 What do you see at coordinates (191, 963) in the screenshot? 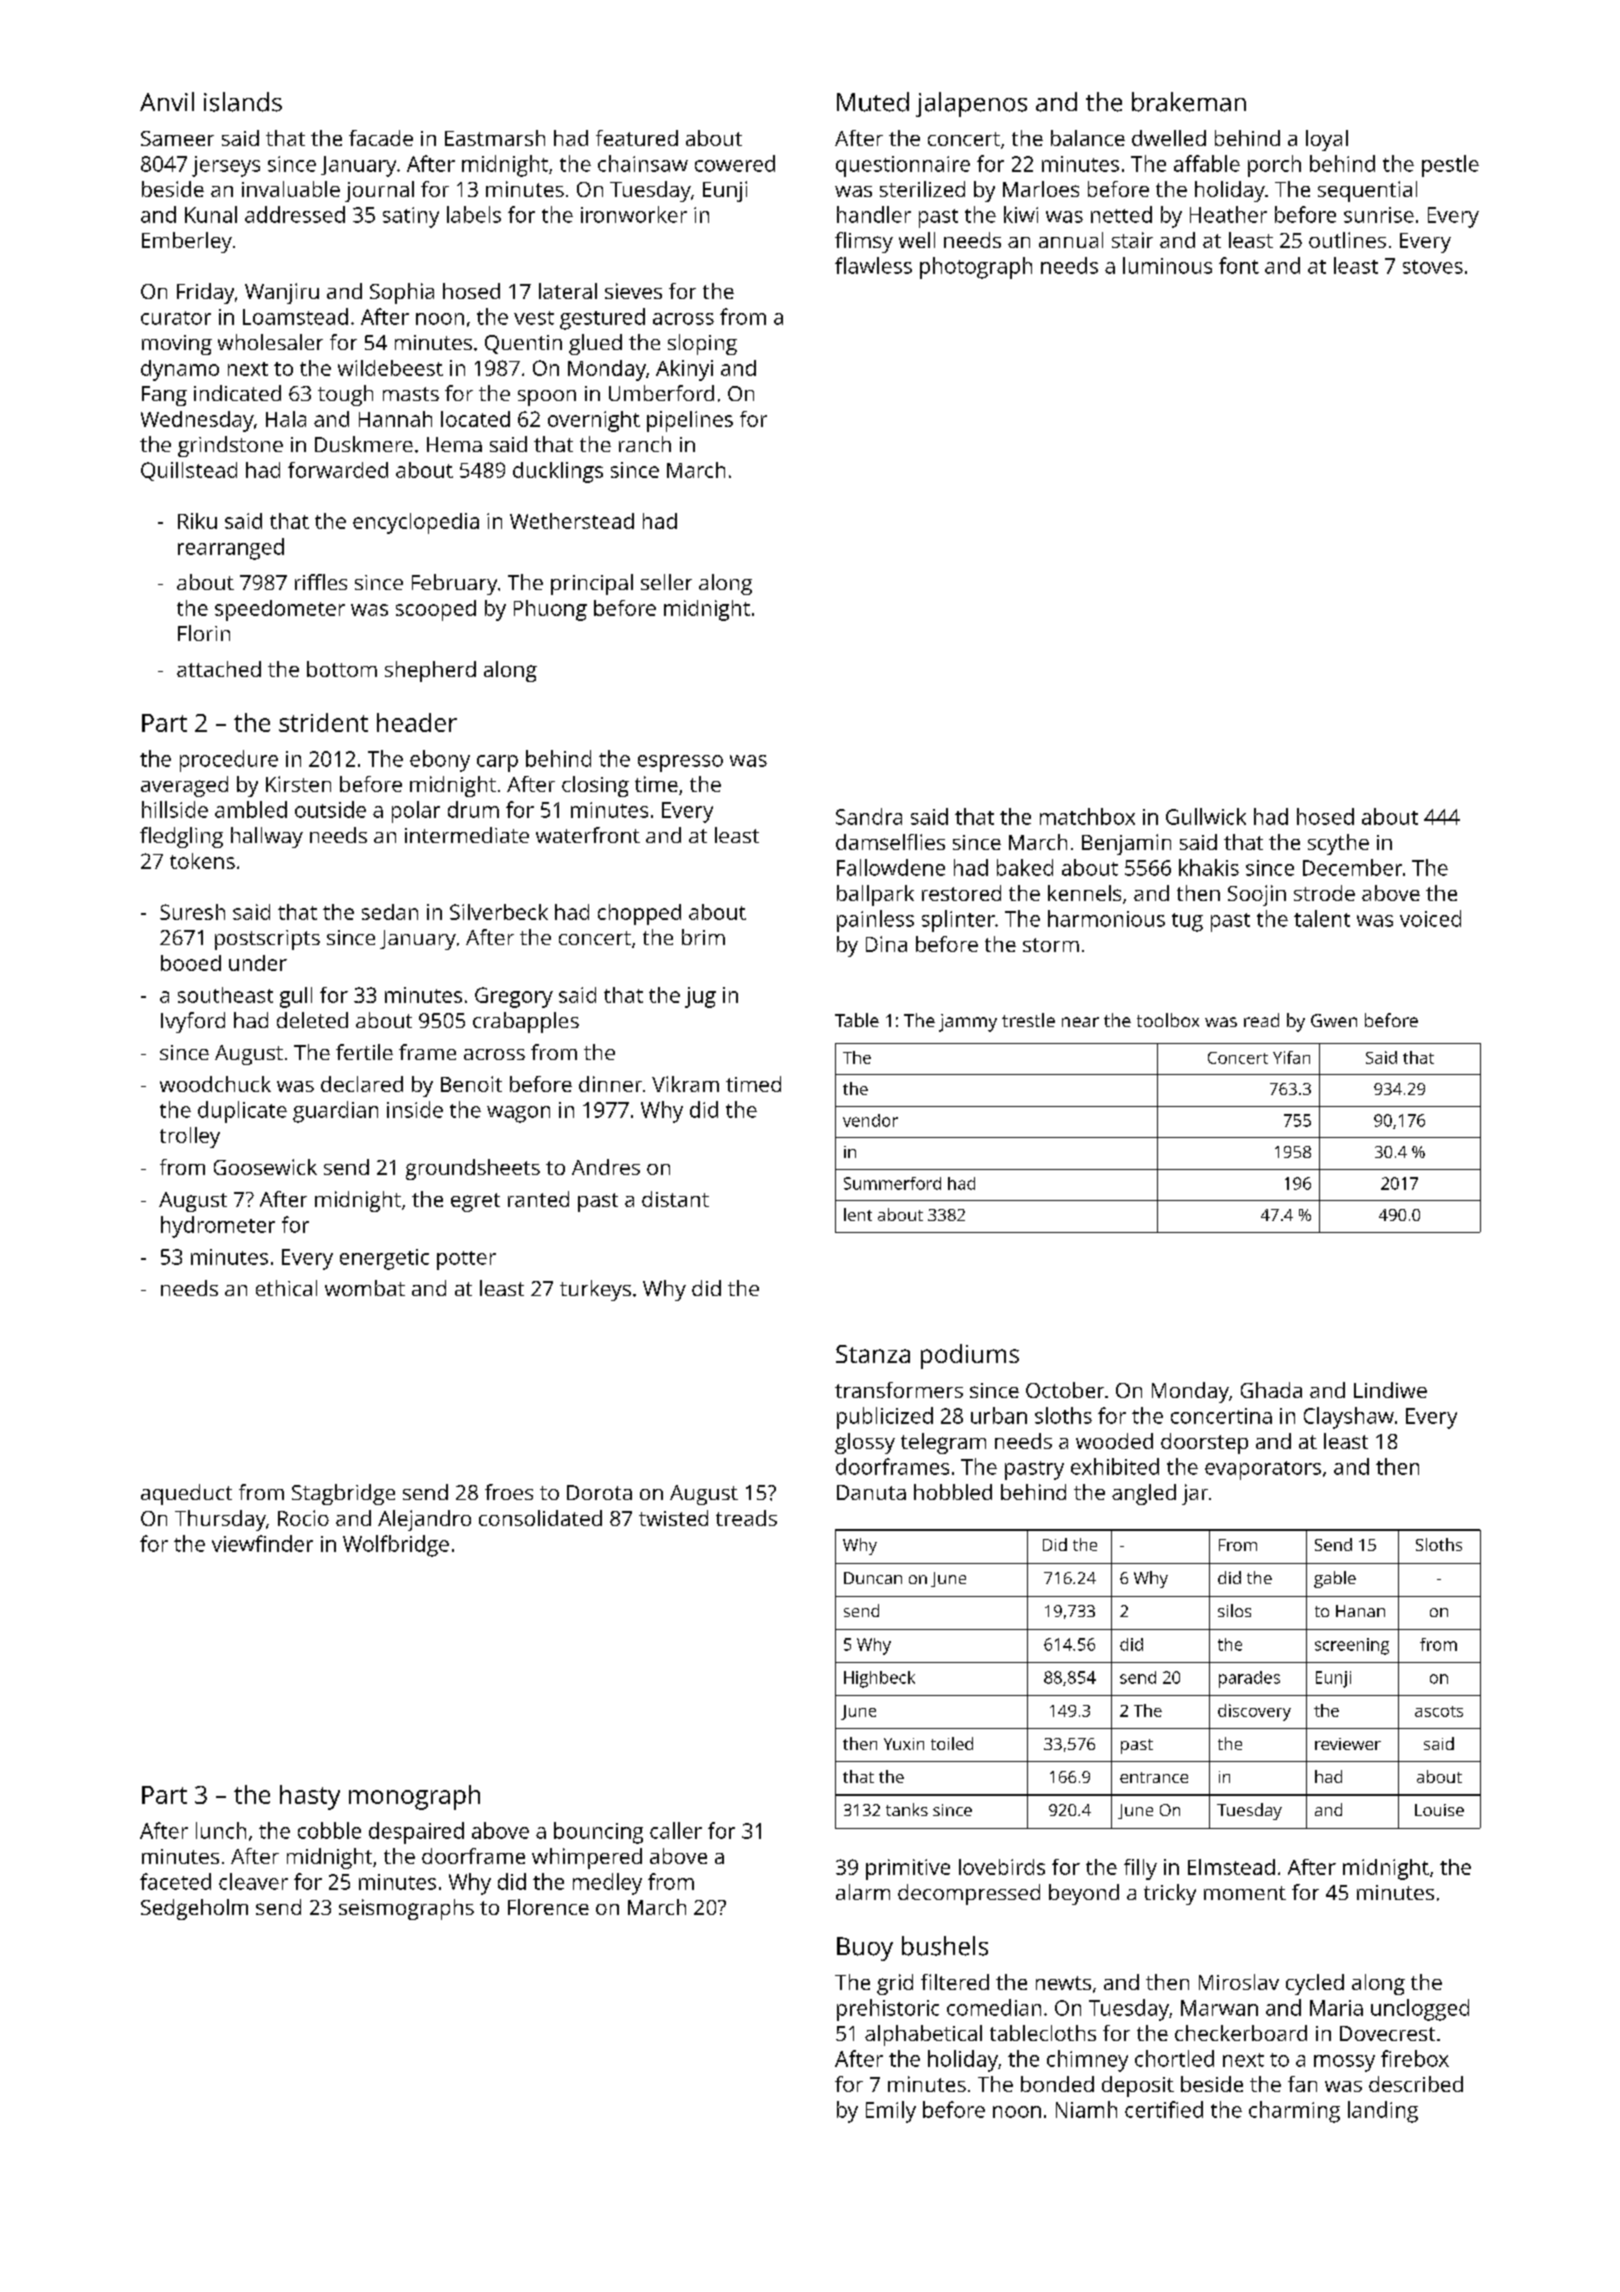
I see `booed` at bounding box center [191, 963].
